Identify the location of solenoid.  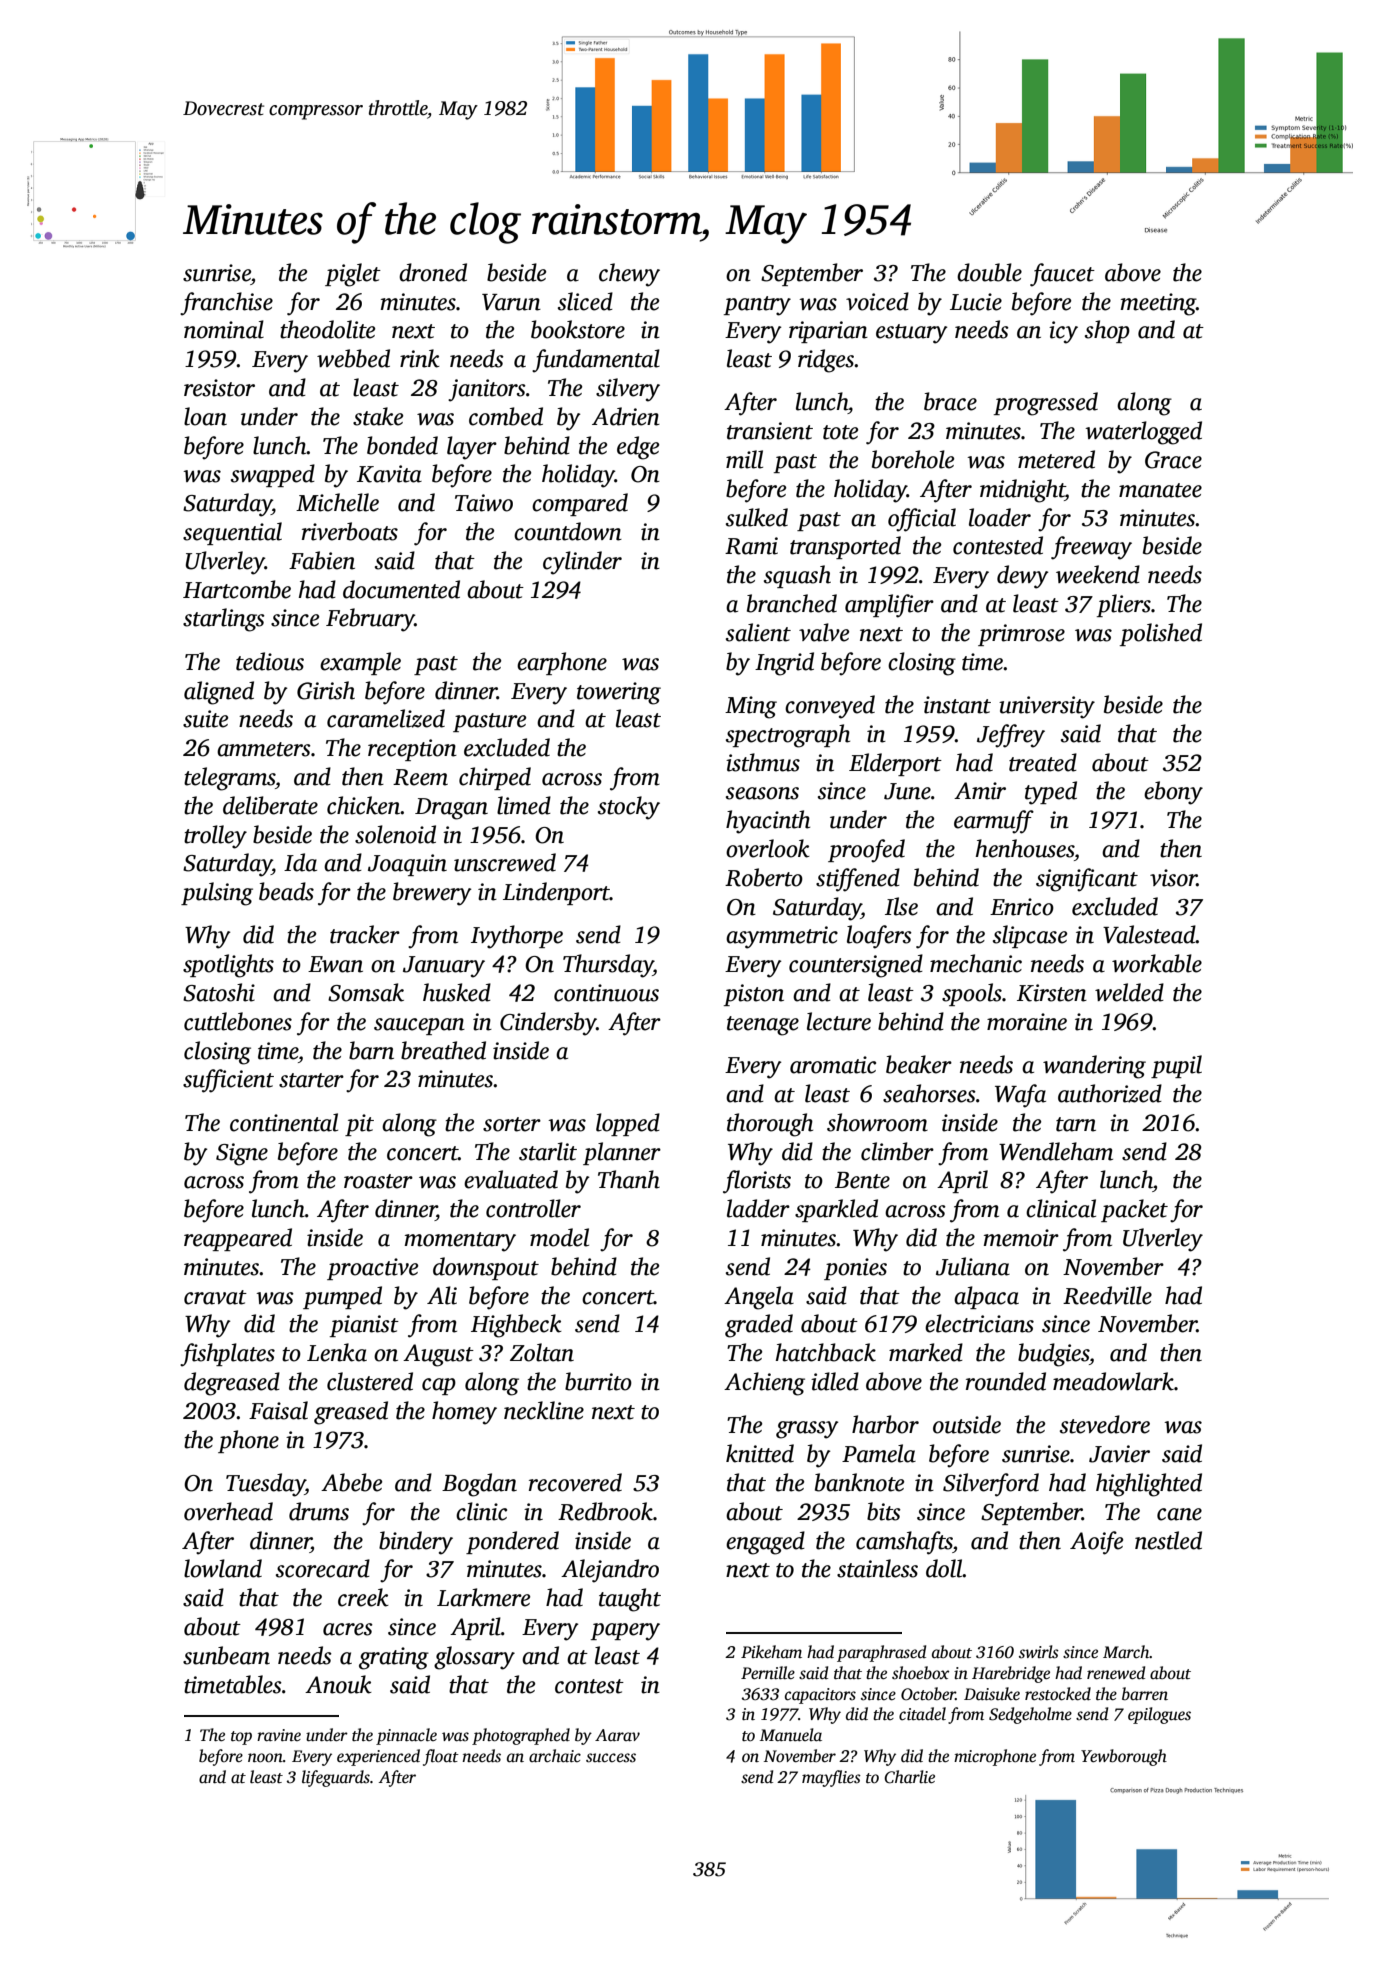
(395, 834).
